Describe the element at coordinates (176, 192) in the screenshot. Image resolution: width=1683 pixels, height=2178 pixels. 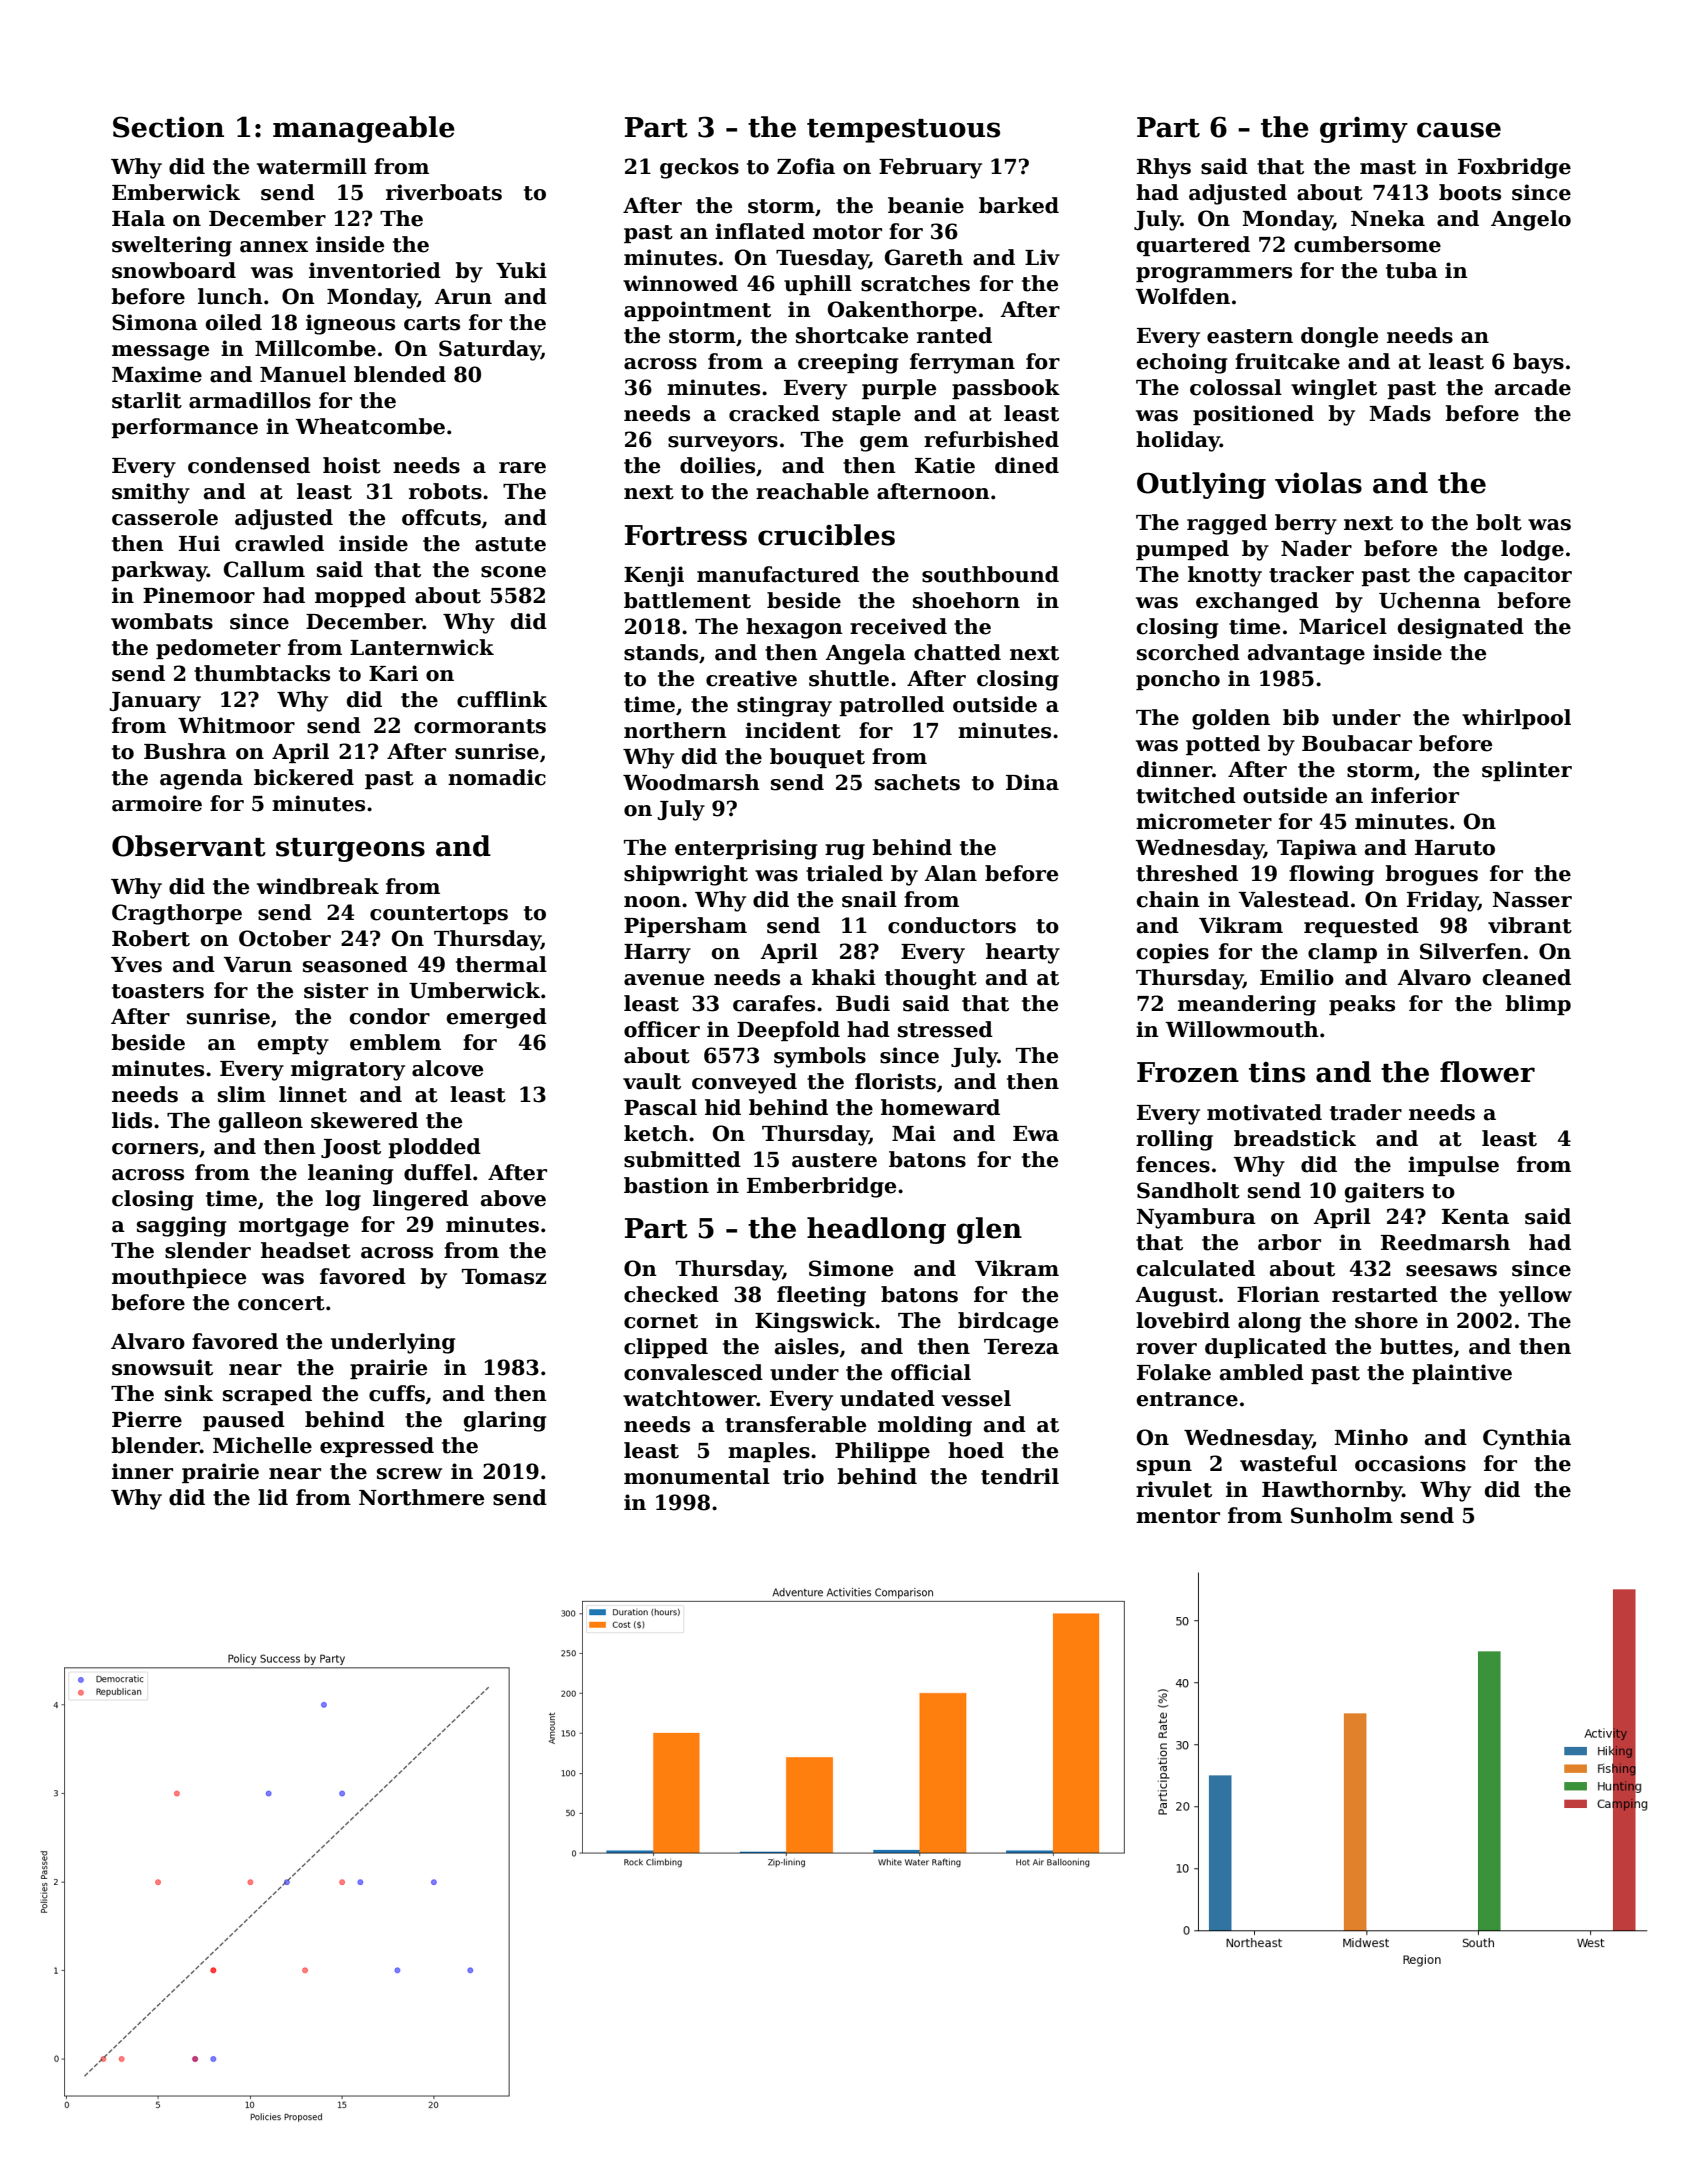
I see `Emberwick` at that location.
